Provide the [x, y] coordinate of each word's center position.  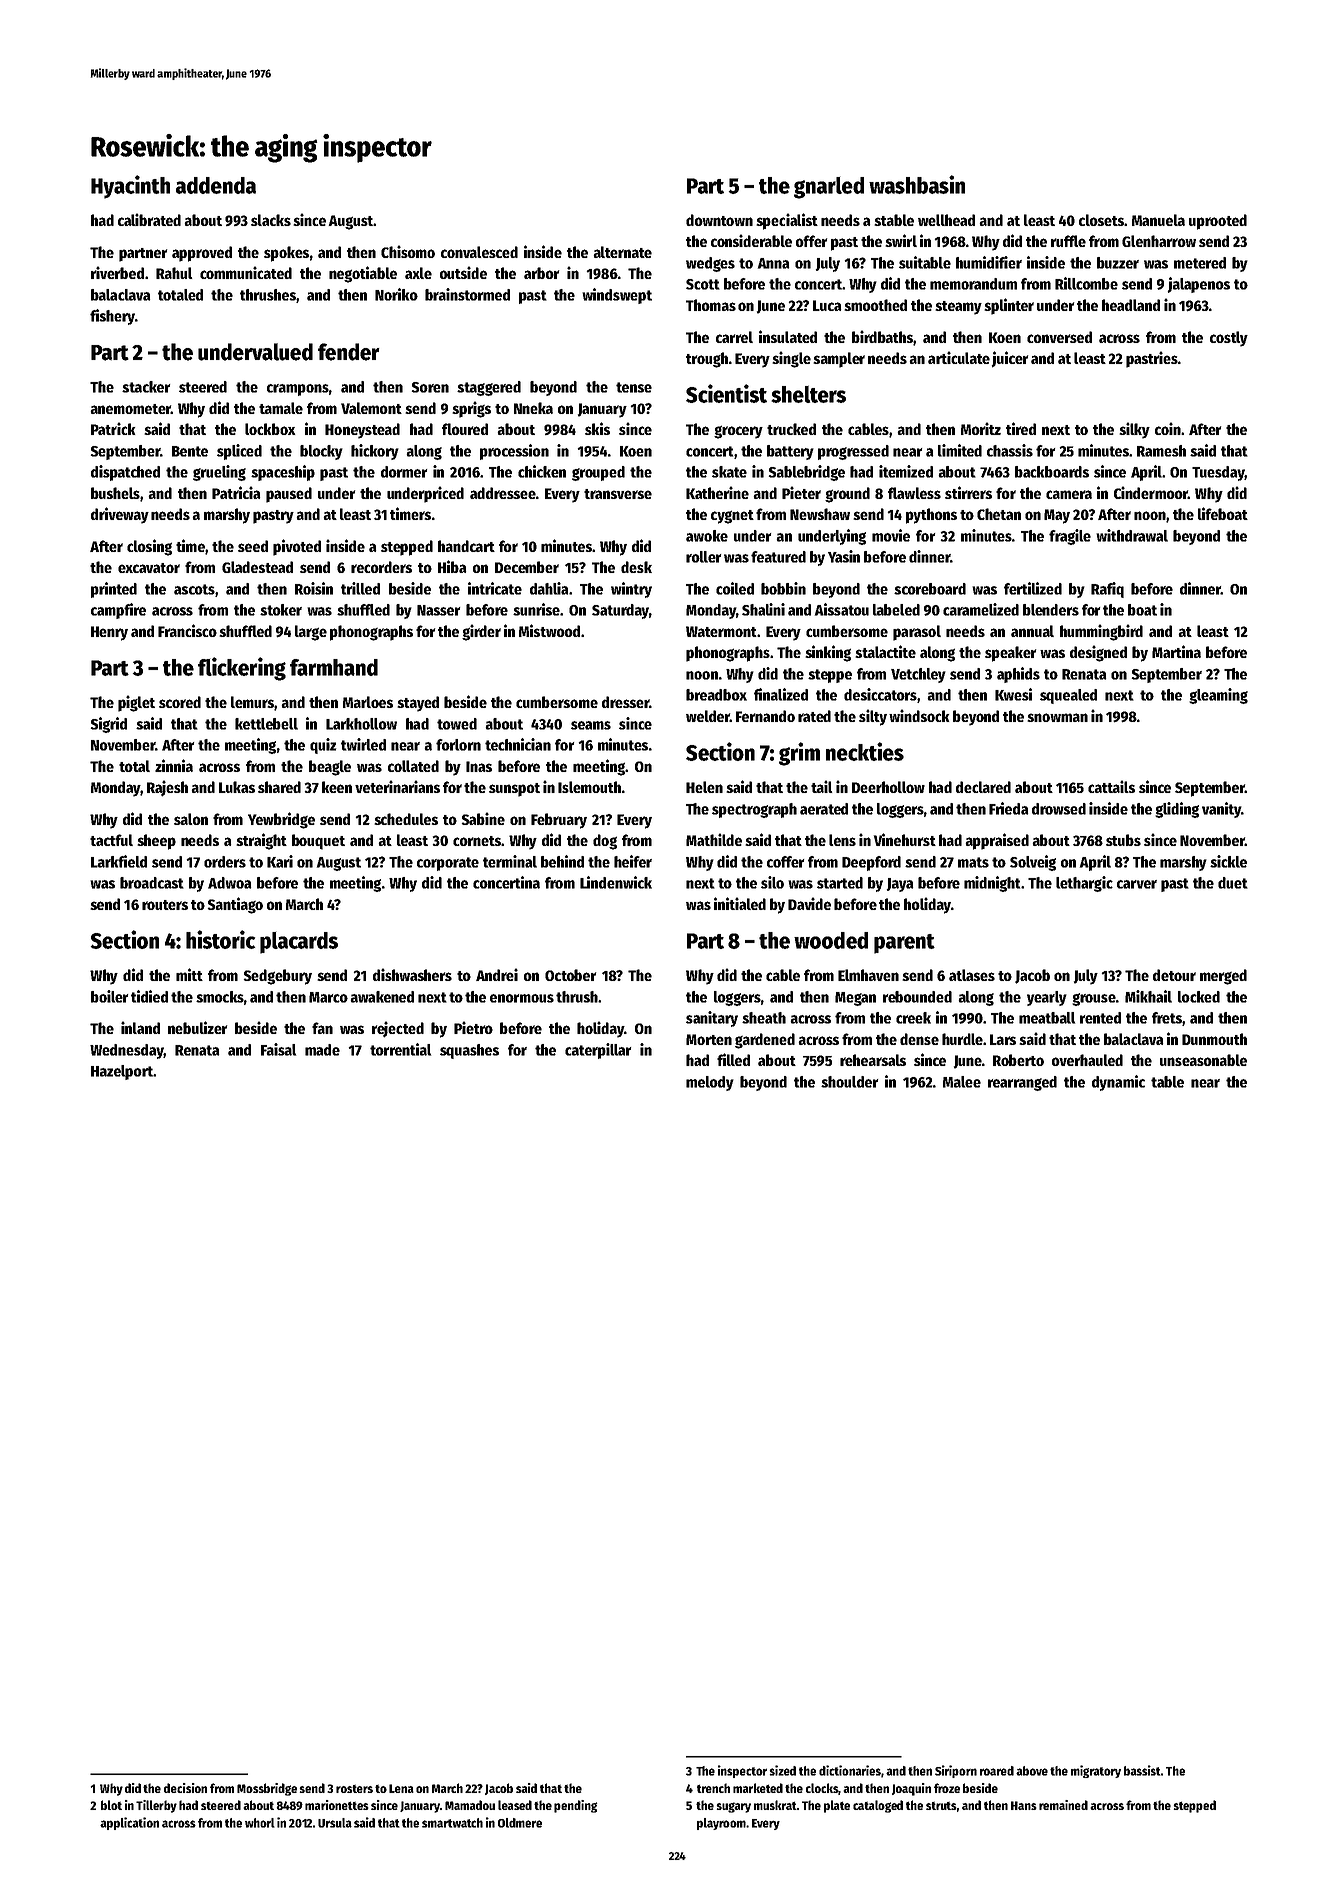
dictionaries [850, 1770]
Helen [704, 787]
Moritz [981, 428]
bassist [1142, 1770]
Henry [109, 633]
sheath [764, 1018]
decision [185, 1788]
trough [707, 360]
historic [220, 939]
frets [1167, 1018]
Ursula [335, 1823]
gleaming [1218, 696]
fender [349, 352]
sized [782, 1770]
